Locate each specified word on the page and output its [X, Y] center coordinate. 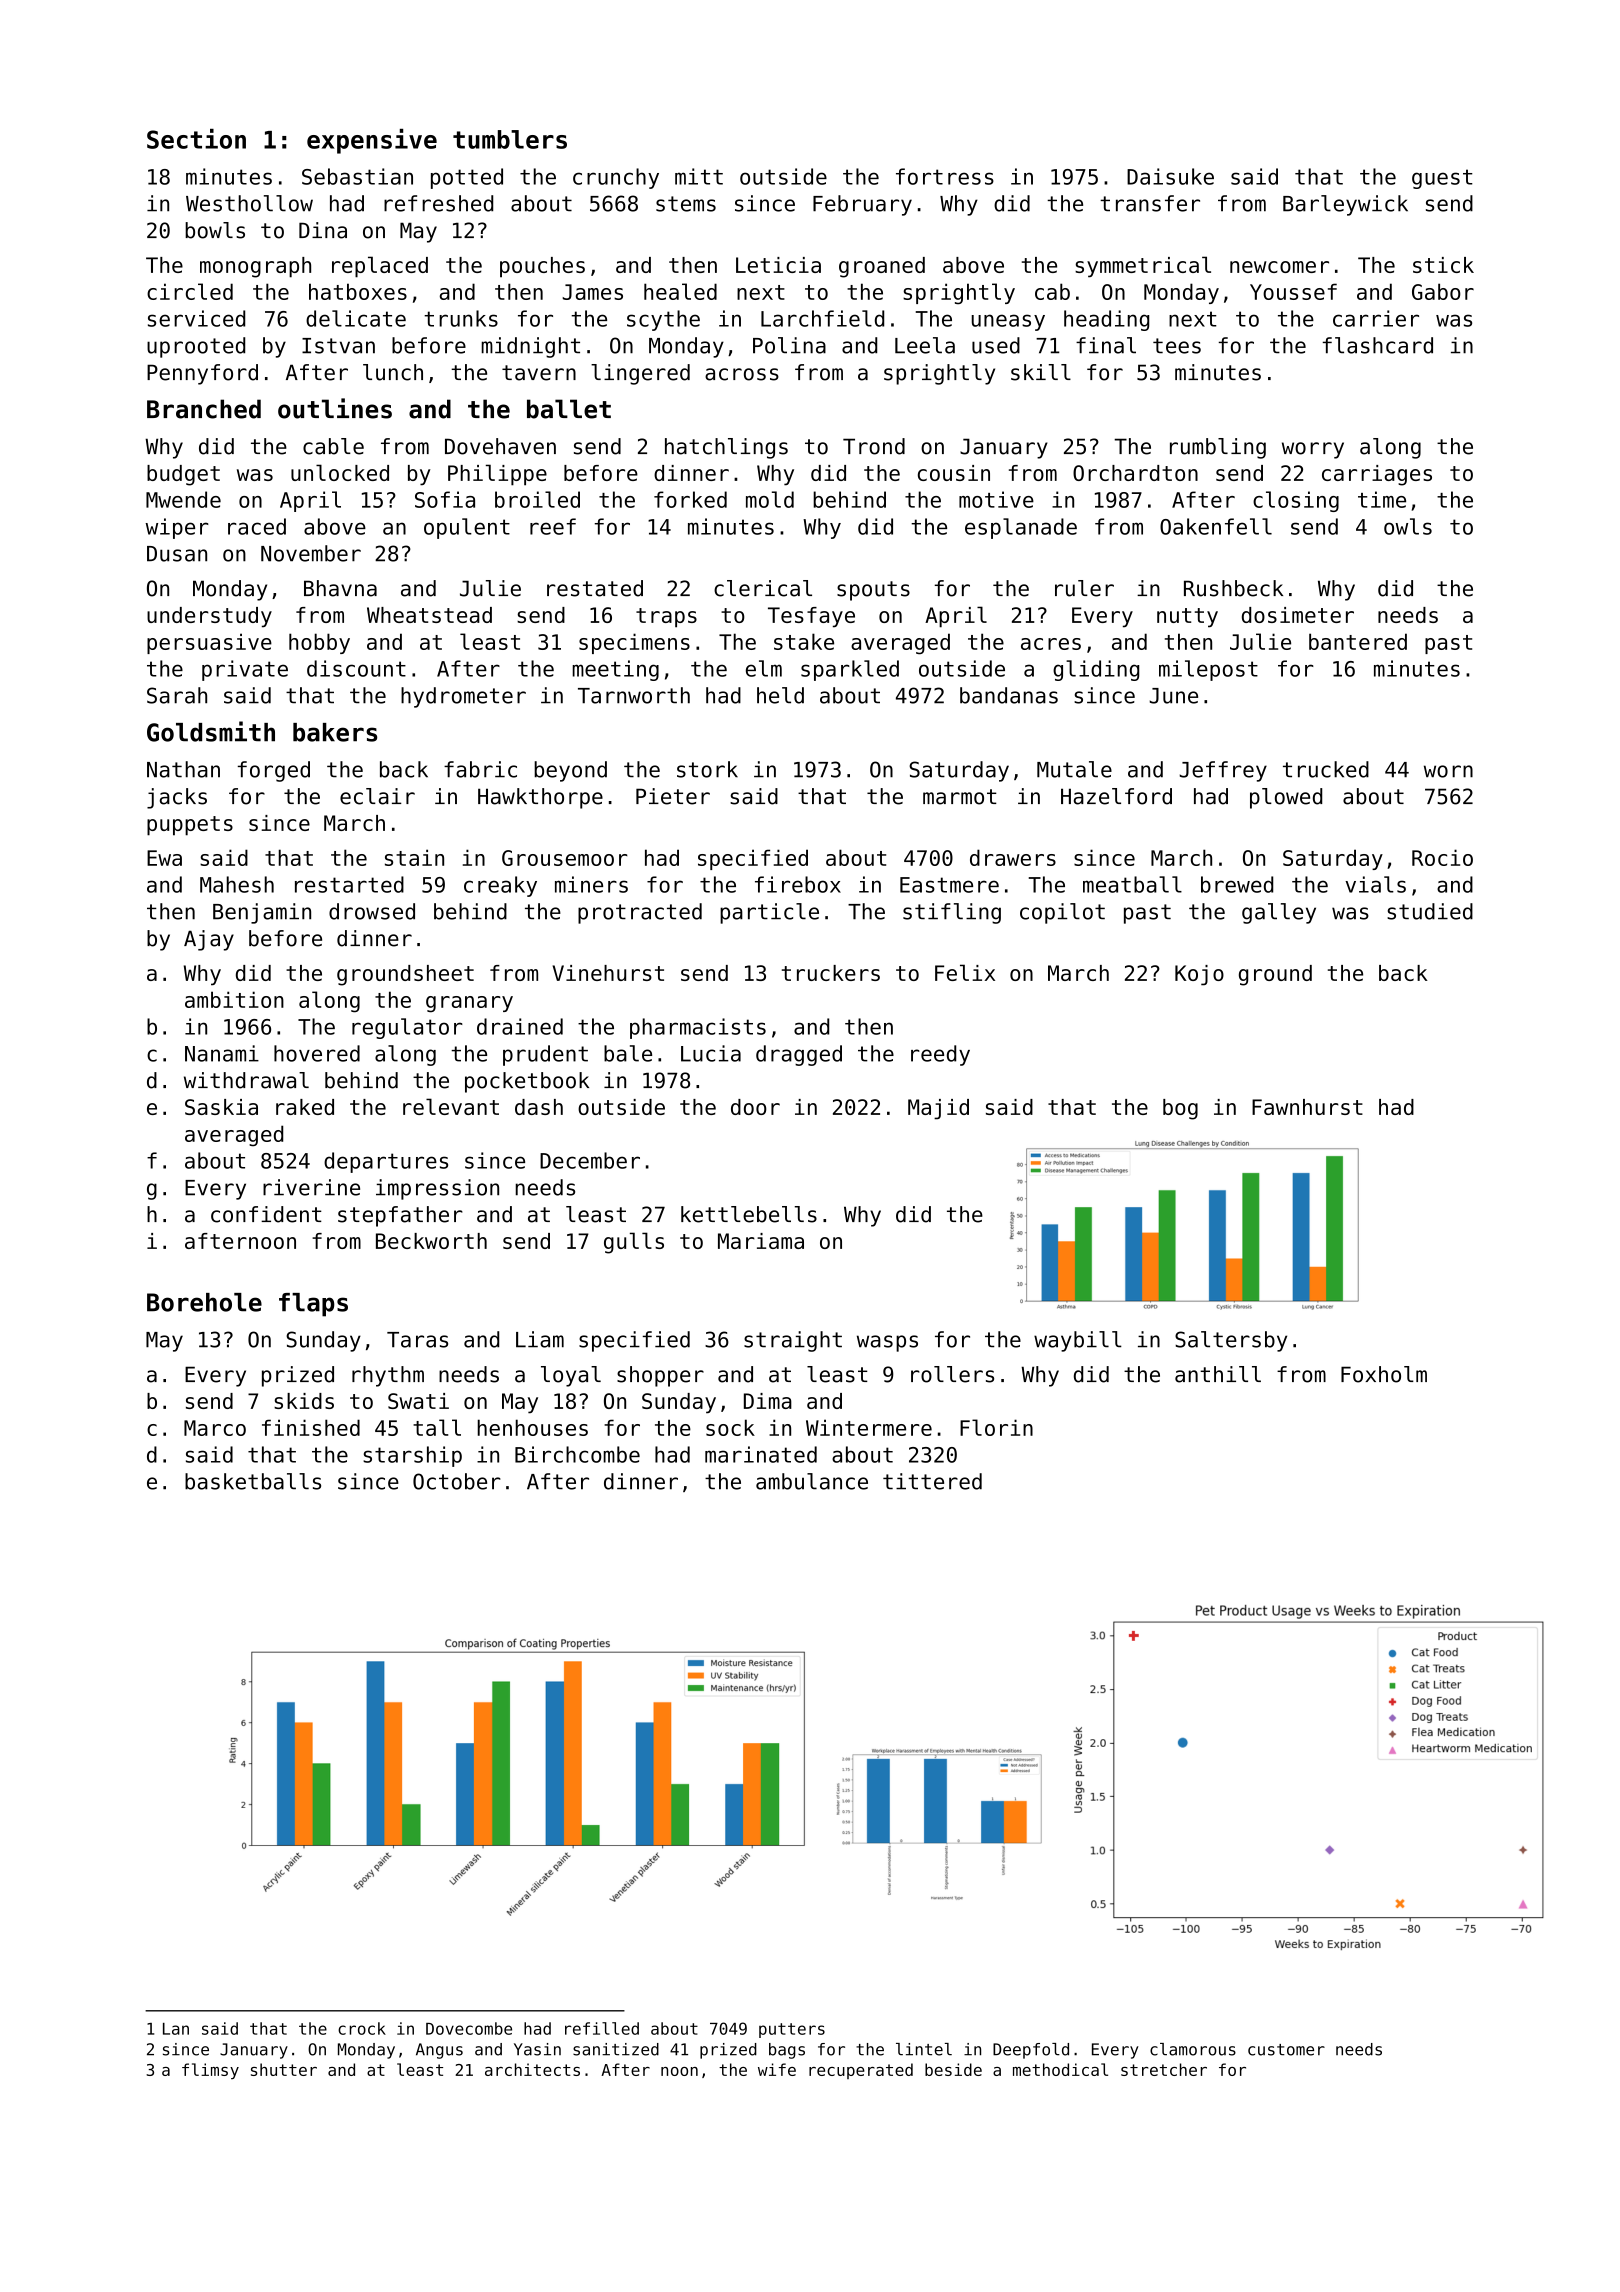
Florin [996, 1427]
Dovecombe [469, 2028]
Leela [925, 345]
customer [1286, 2050]
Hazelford [1116, 796]
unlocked [340, 472]
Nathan [183, 769]
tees [1177, 346]
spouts [873, 591]
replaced [380, 267]
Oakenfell [1216, 526]
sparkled [850, 670]
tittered [932, 1481]
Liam [540, 1339]
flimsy [210, 2071]
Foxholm [1384, 1374]
